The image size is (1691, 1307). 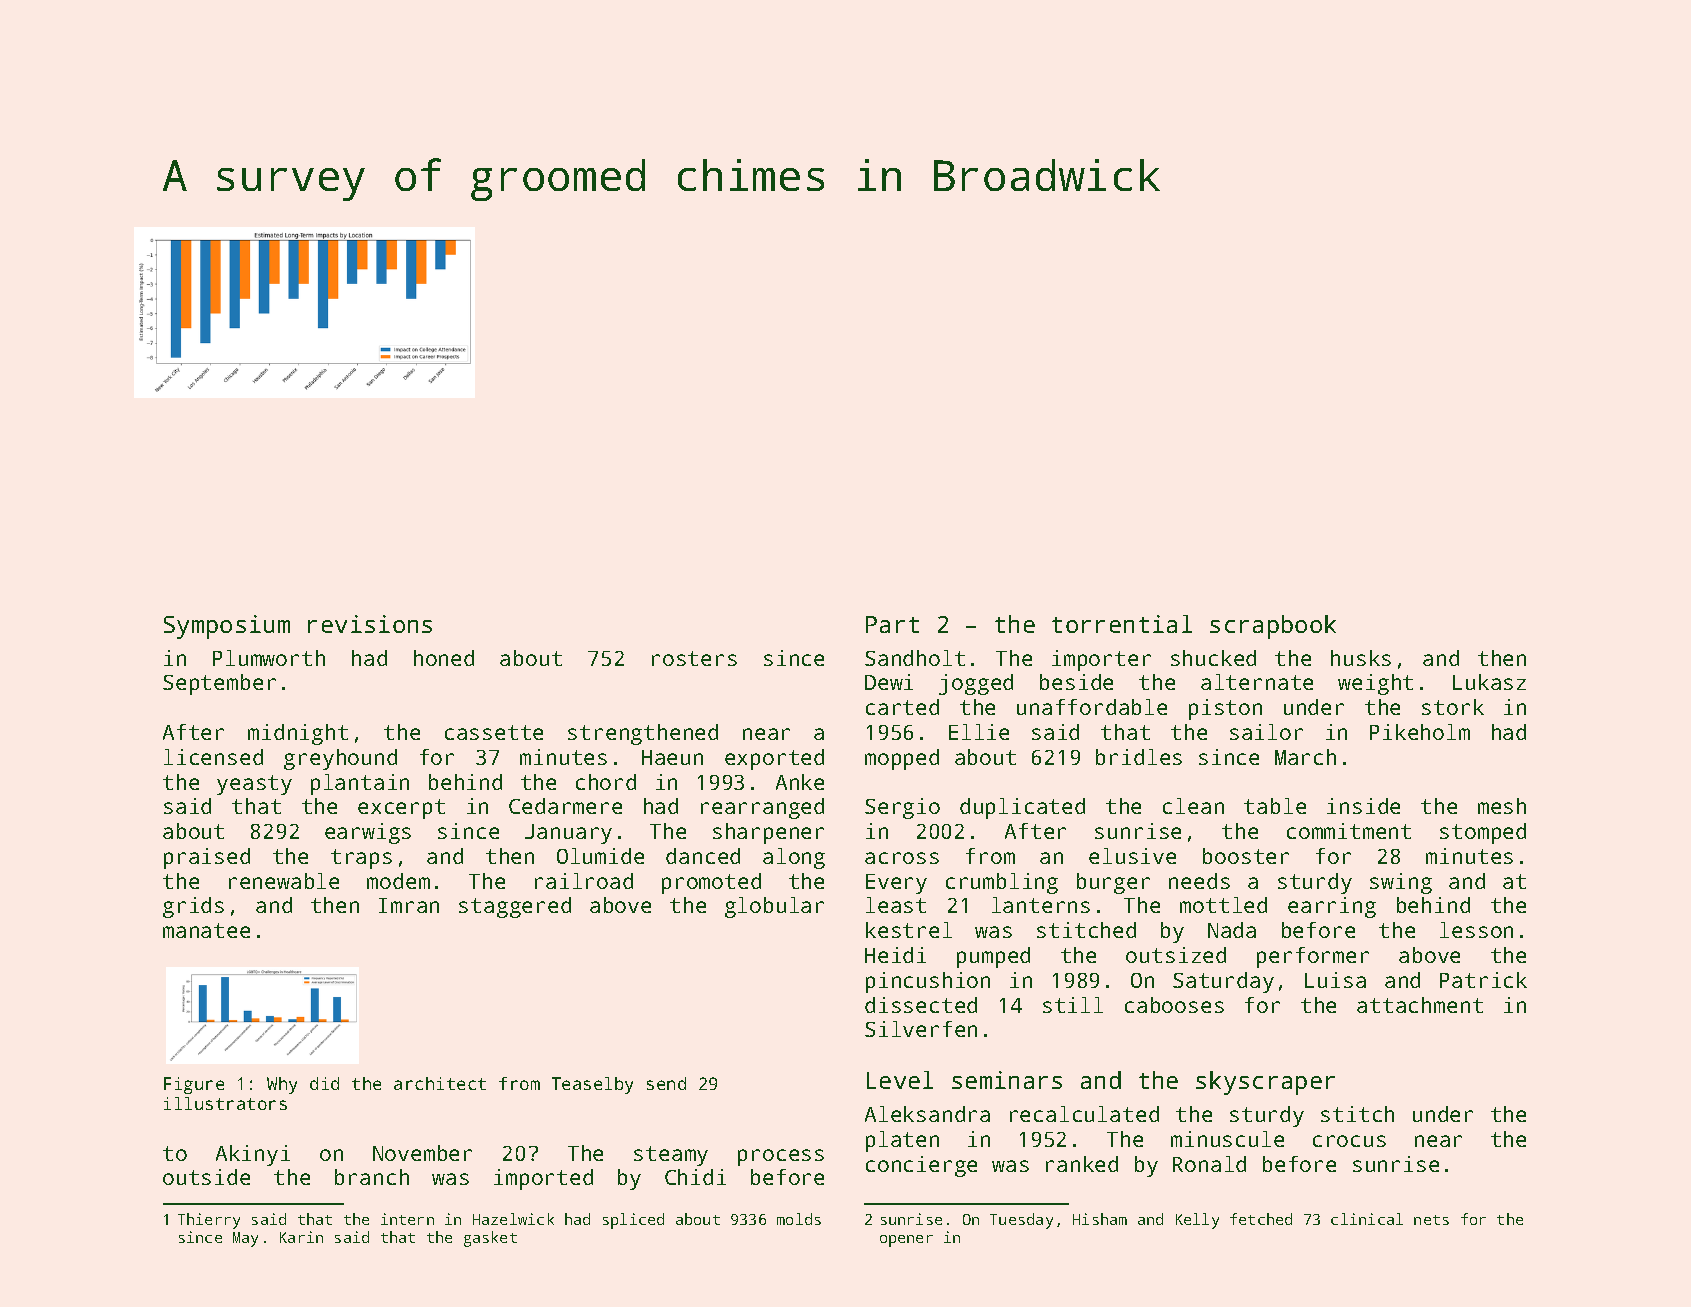 What do you see at coordinates (1174, 1005) in the image?
I see `cabooses` at bounding box center [1174, 1005].
